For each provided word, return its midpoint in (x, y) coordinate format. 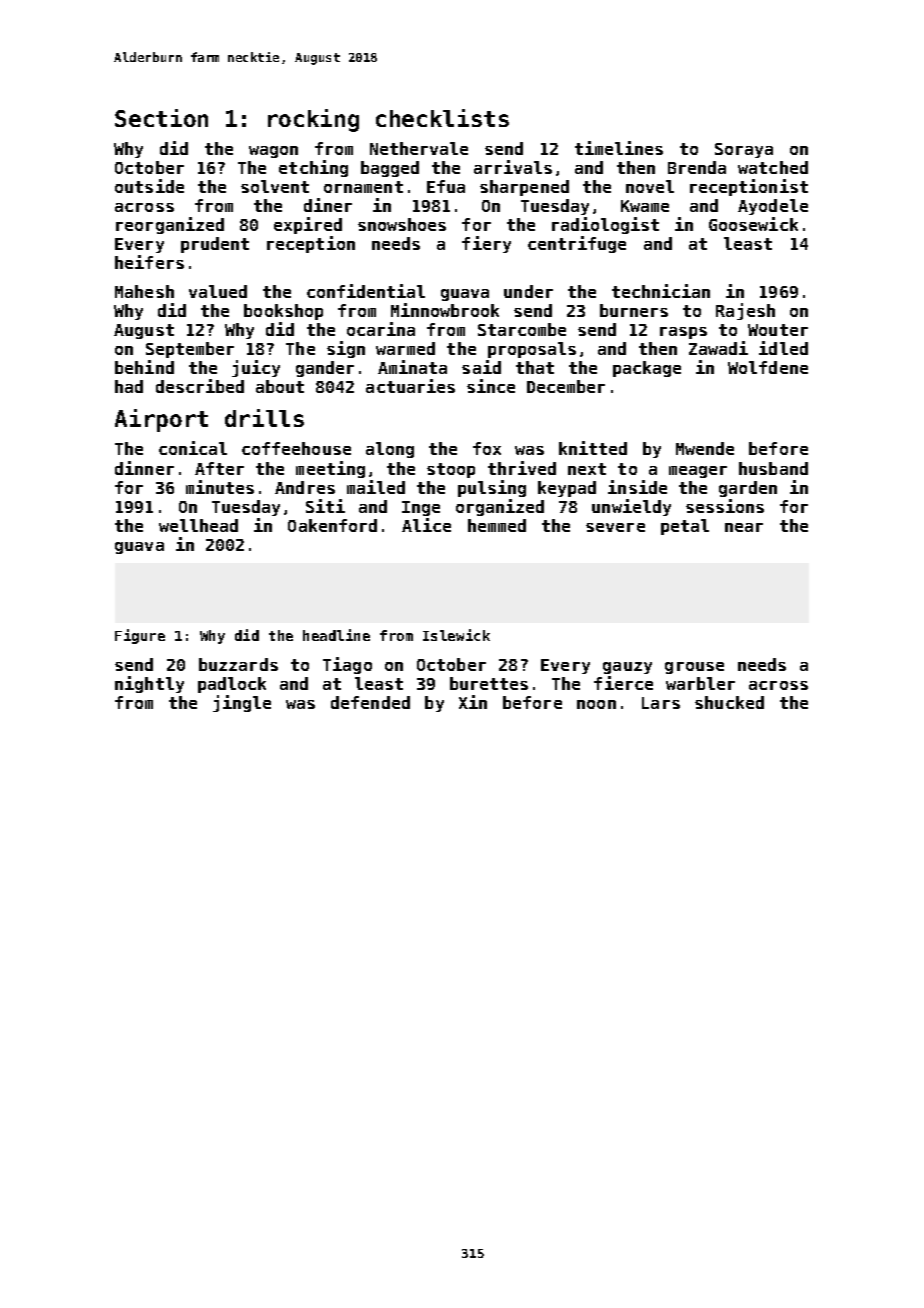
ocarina (381, 329)
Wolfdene (768, 367)
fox (487, 448)
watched (773, 167)
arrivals (513, 167)
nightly (149, 684)
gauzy (627, 668)
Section (161, 118)
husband (773, 468)
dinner (144, 468)
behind (144, 367)
